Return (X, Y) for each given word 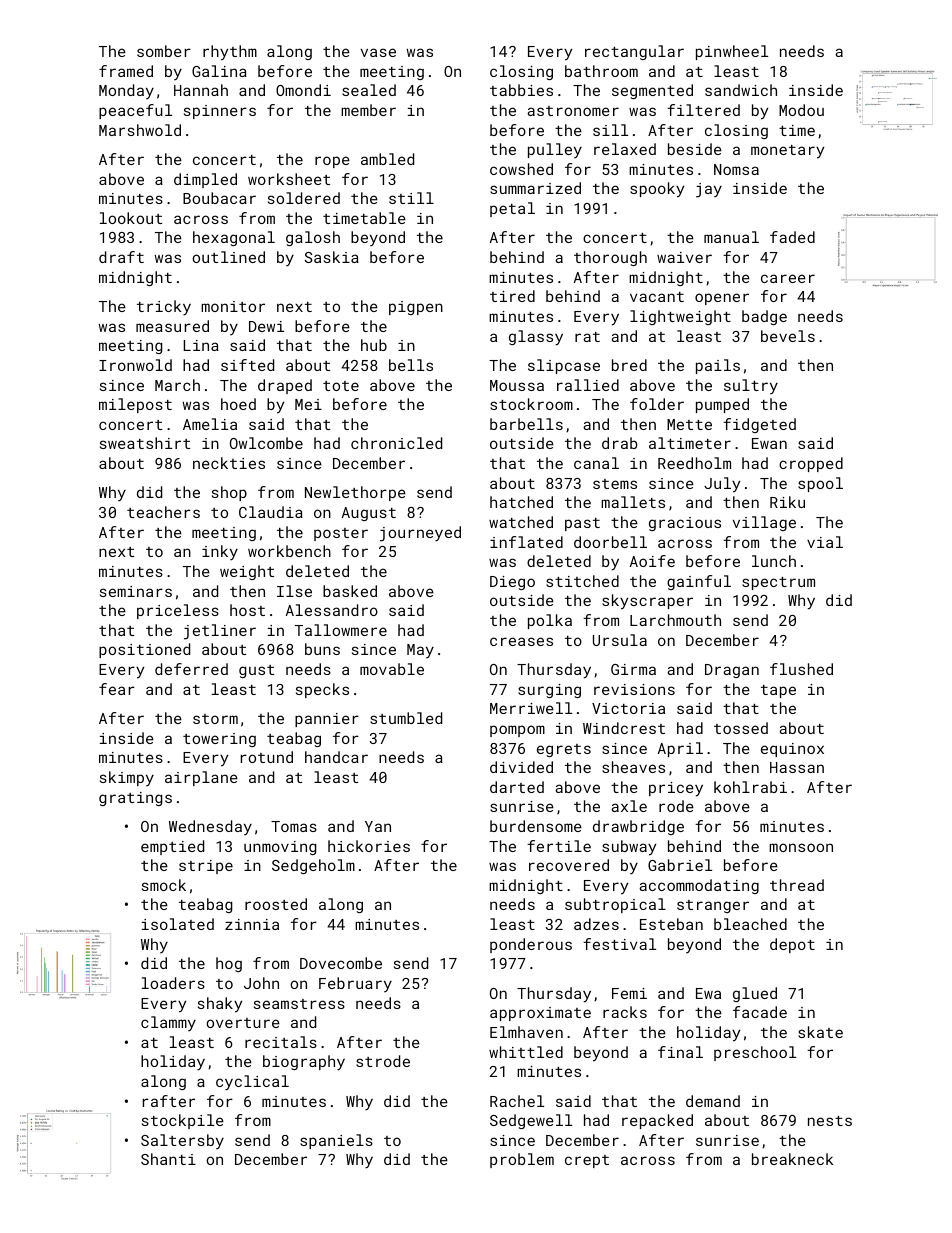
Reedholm (694, 463)
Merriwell (531, 708)
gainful (699, 582)
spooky (657, 190)
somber (164, 51)
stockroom (531, 404)
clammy (168, 1023)
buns (322, 649)
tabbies (521, 90)
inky (220, 552)
